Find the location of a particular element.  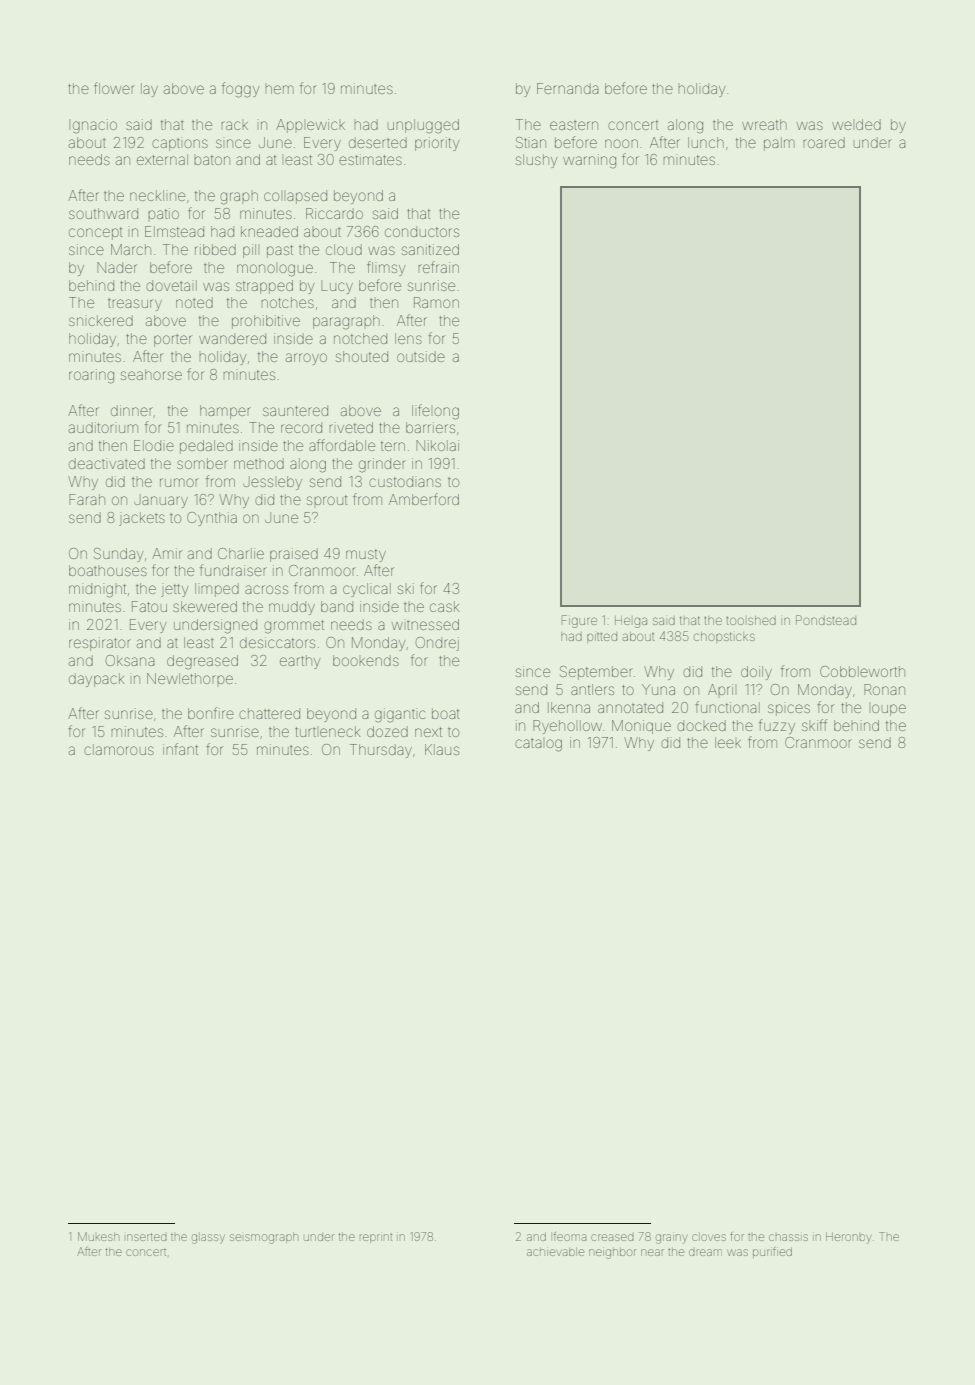

witnessed is located at coordinates (425, 624).
